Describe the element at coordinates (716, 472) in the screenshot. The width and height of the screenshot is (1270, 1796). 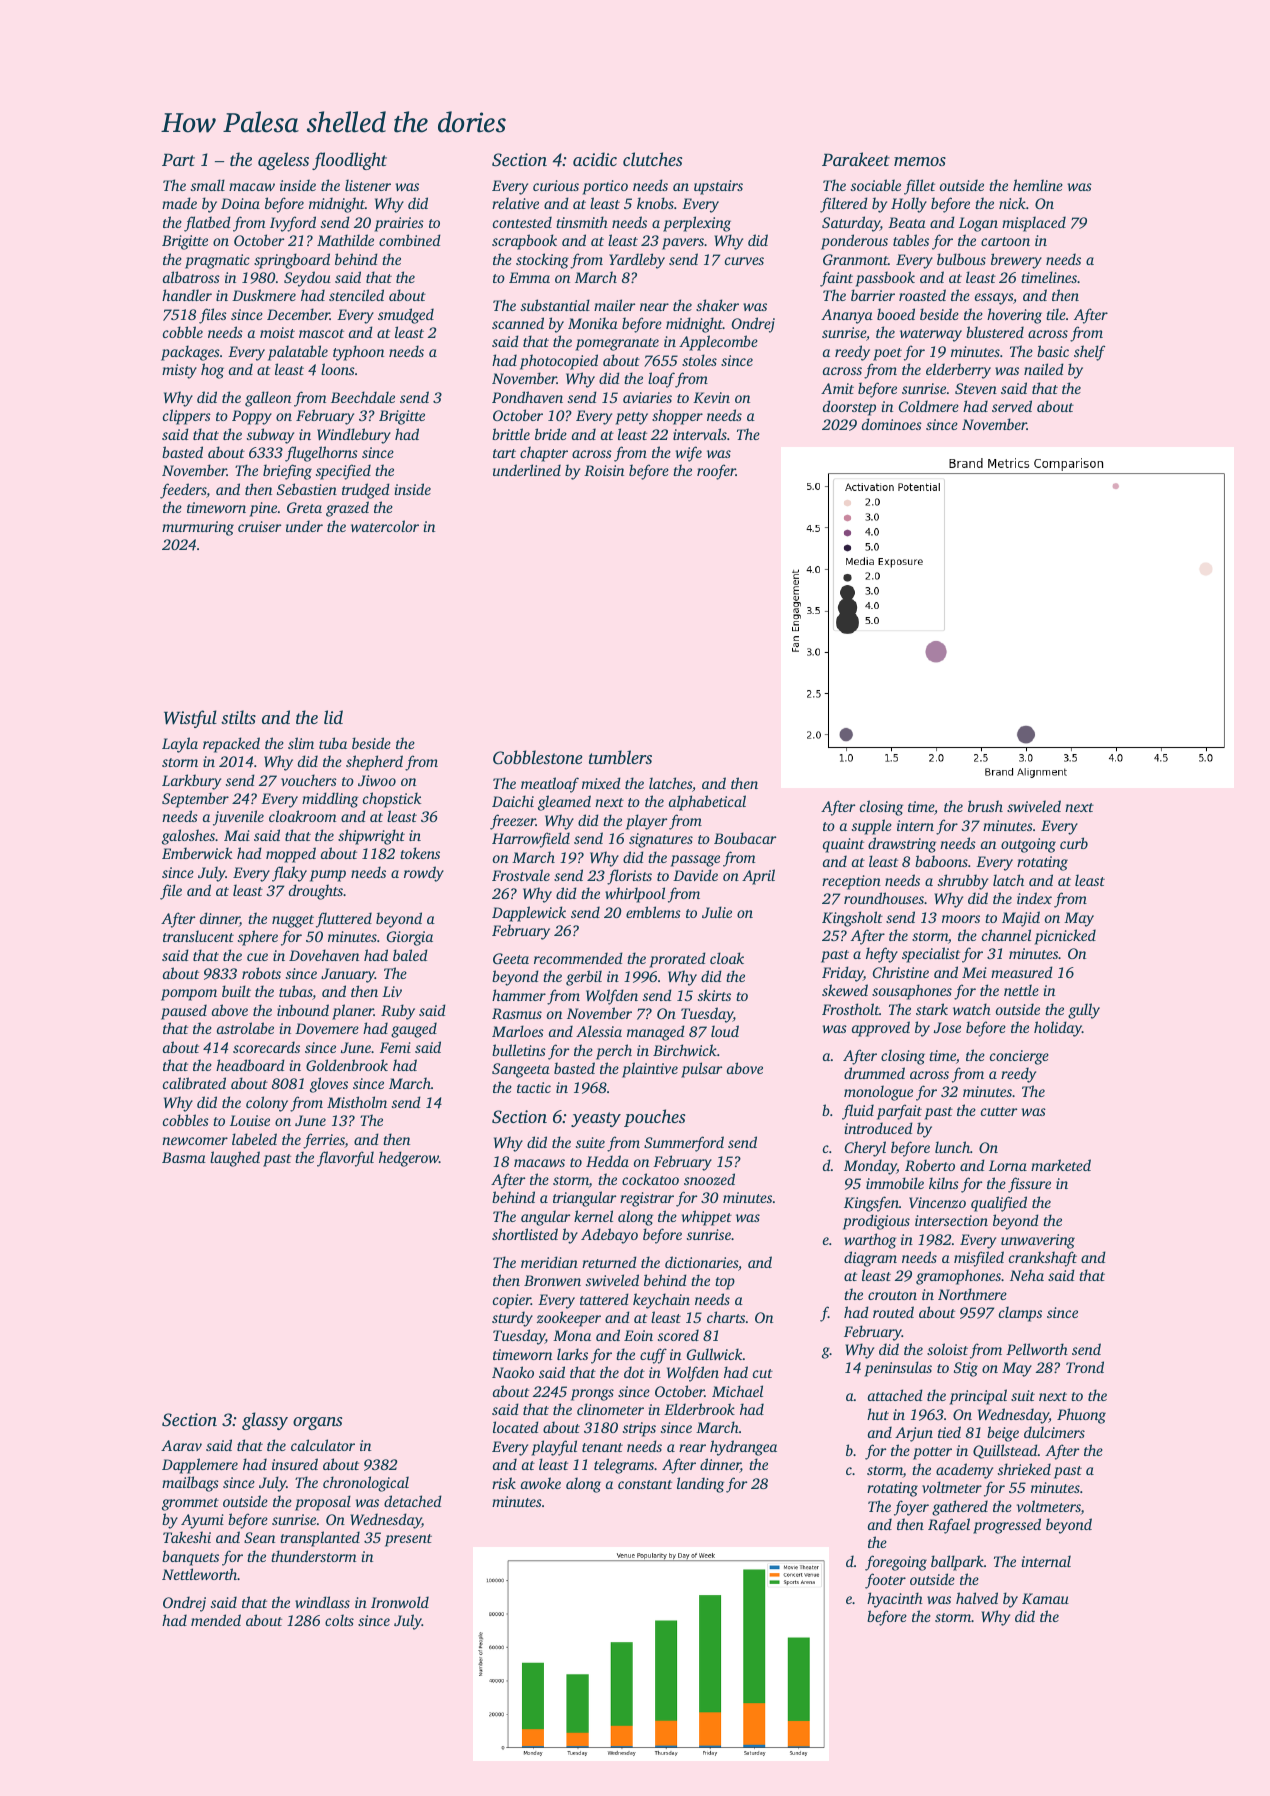
I see `roofer` at that location.
